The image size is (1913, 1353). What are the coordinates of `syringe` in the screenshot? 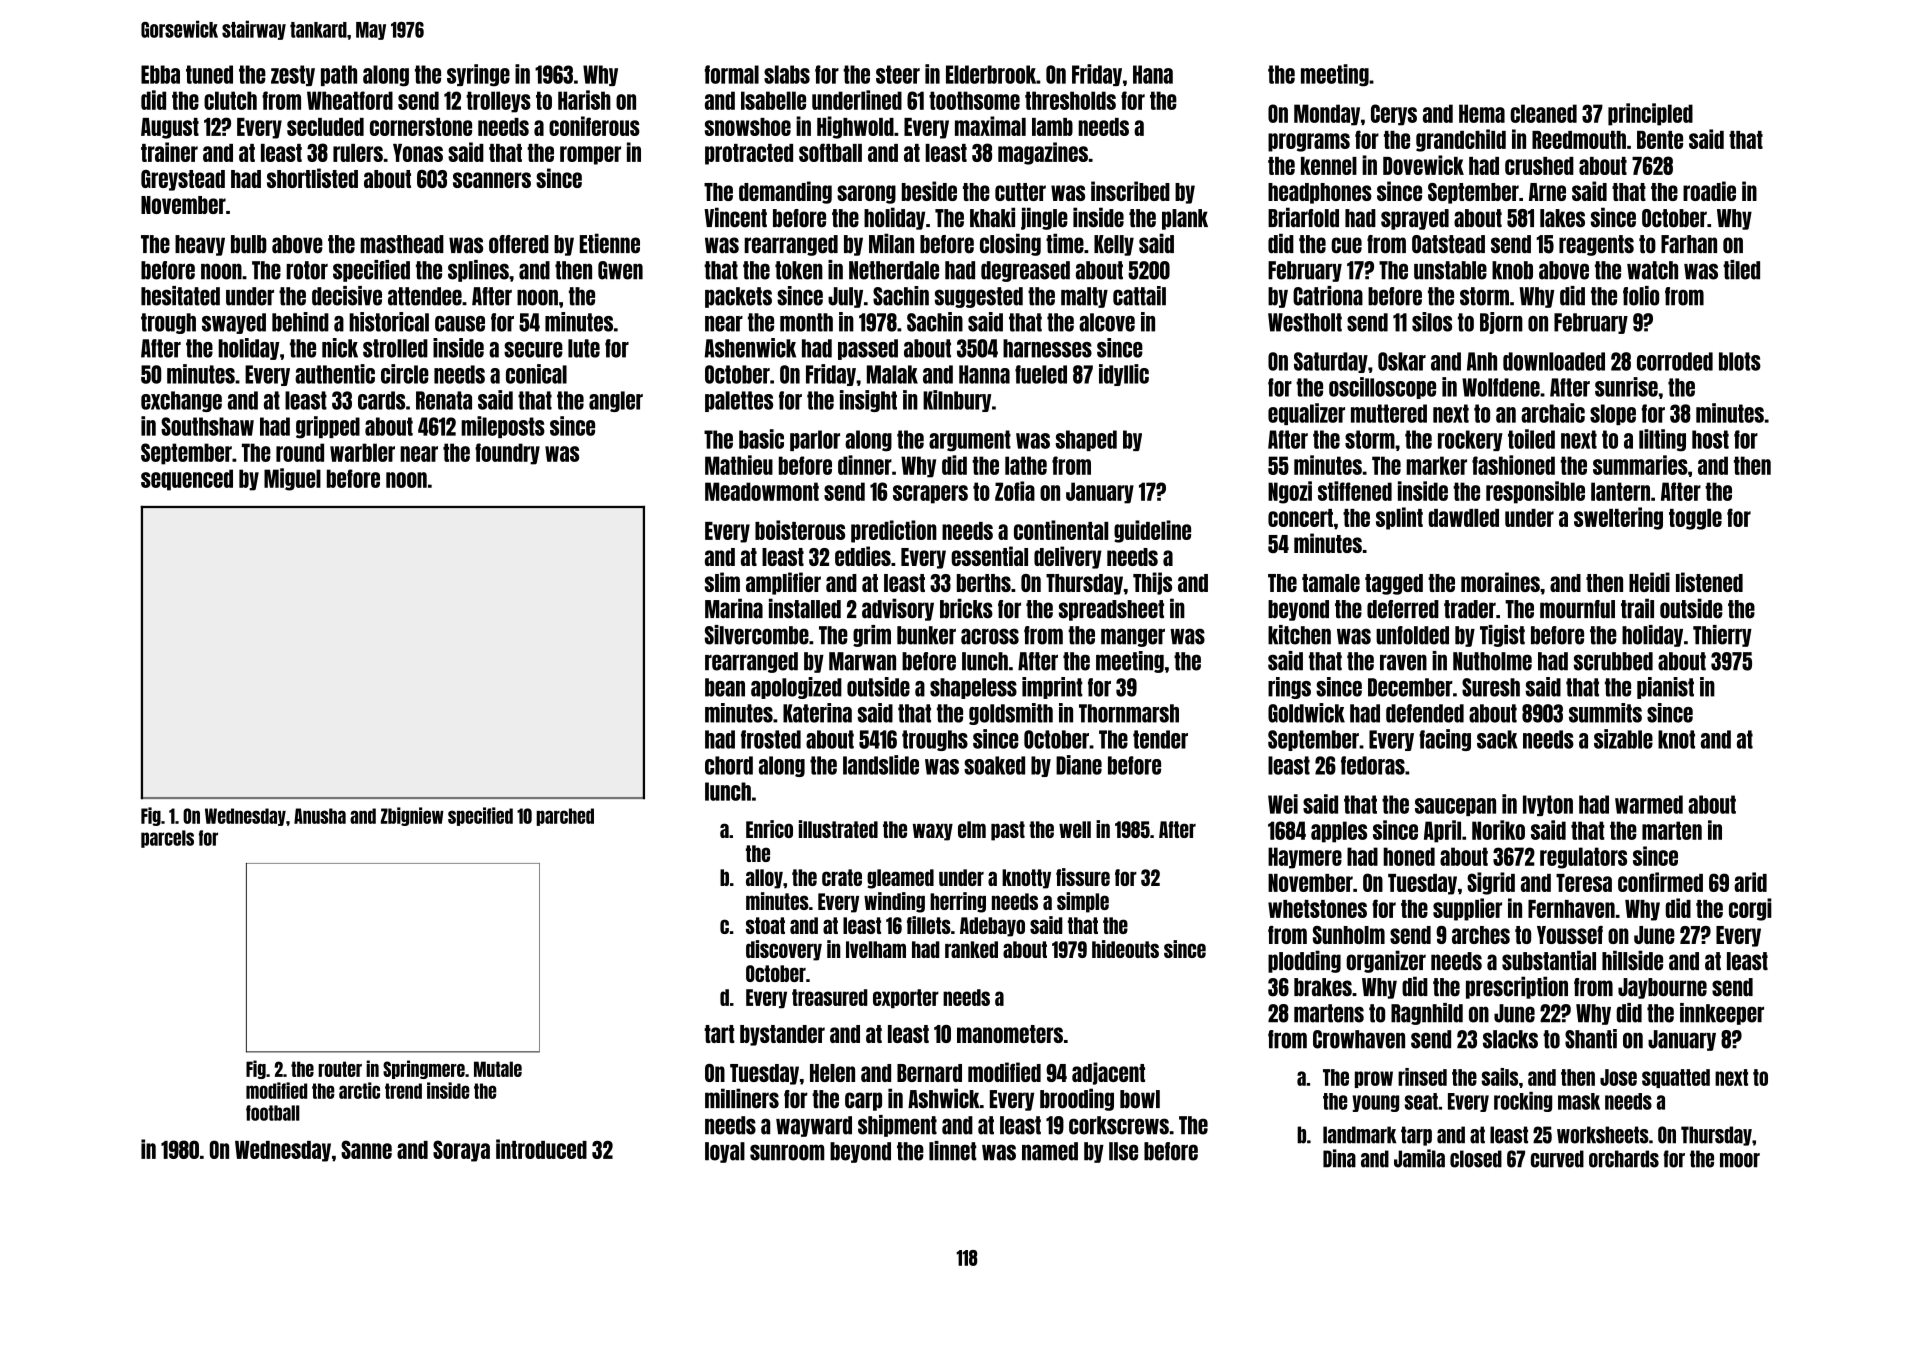 It's located at (478, 75).
